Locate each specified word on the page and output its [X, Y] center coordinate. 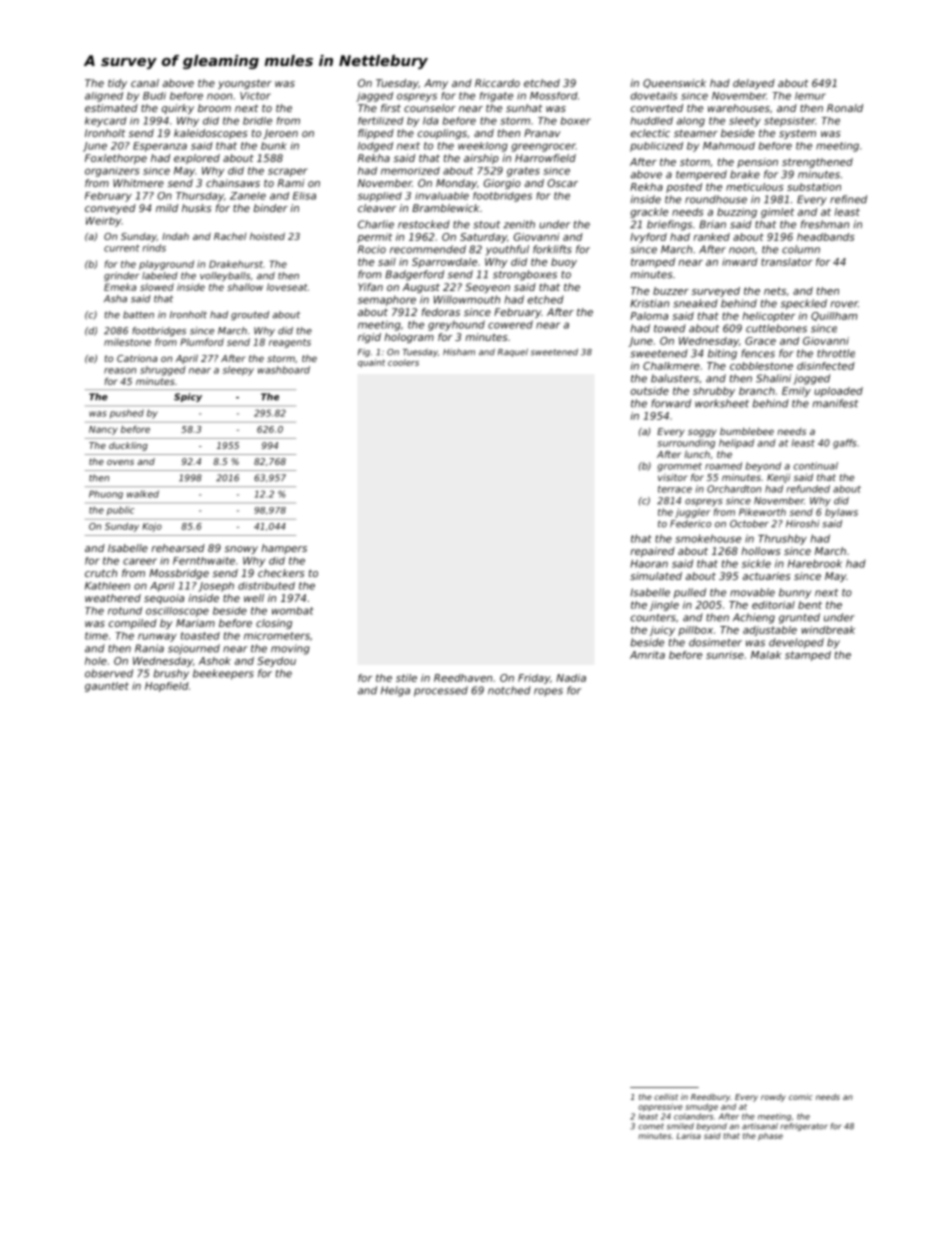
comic [801, 1097]
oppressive [660, 1107]
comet [651, 1126]
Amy [436, 84]
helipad [736, 444]
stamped [808, 656]
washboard [284, 370]
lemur [810, 96]
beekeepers [223, 674]
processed [441, 691]
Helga [395, 691]
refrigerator [804, 1127]
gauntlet [107, 687]
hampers [284, 549]
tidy [117, 84]
